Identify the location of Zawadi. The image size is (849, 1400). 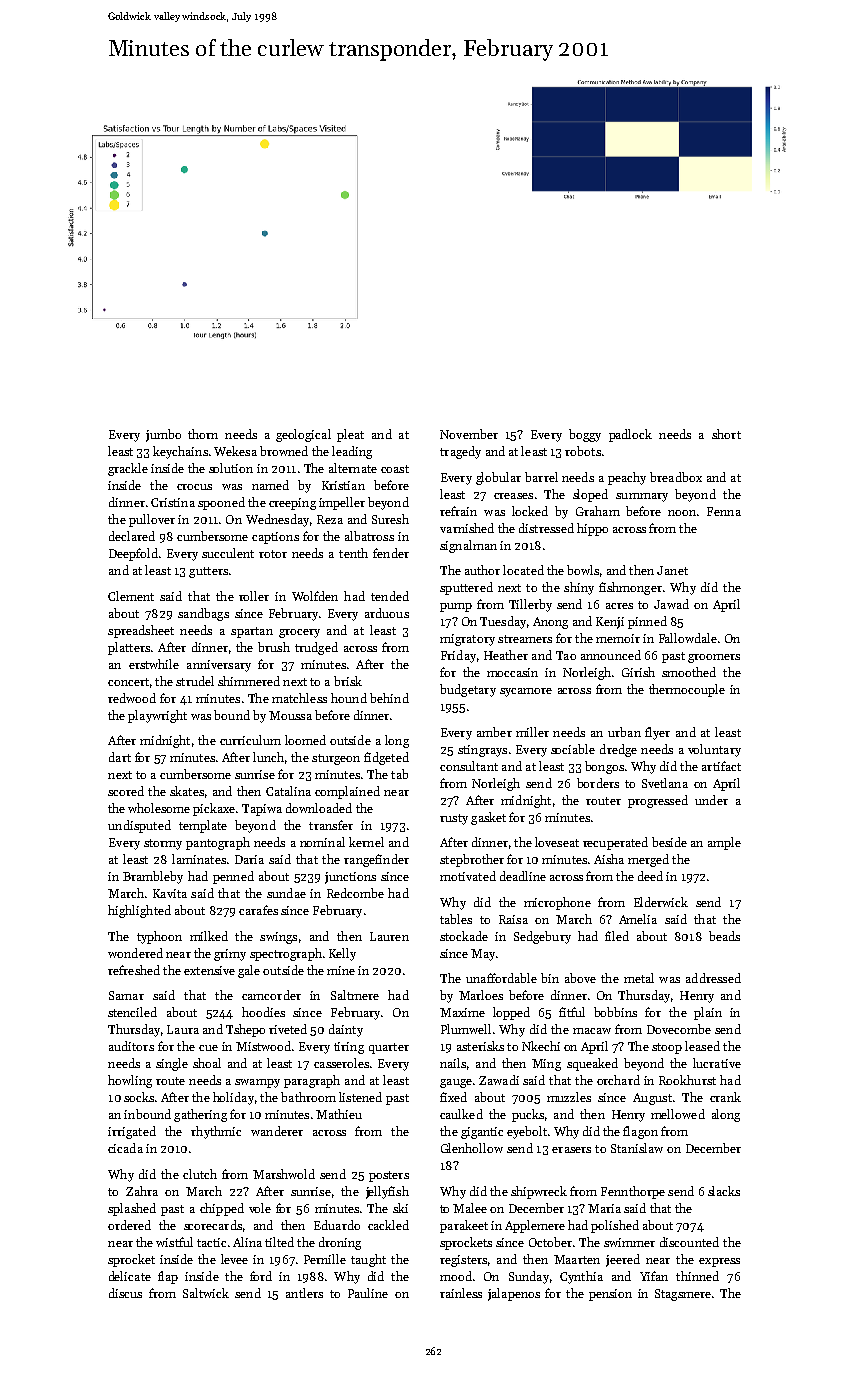
(499, 1080).
